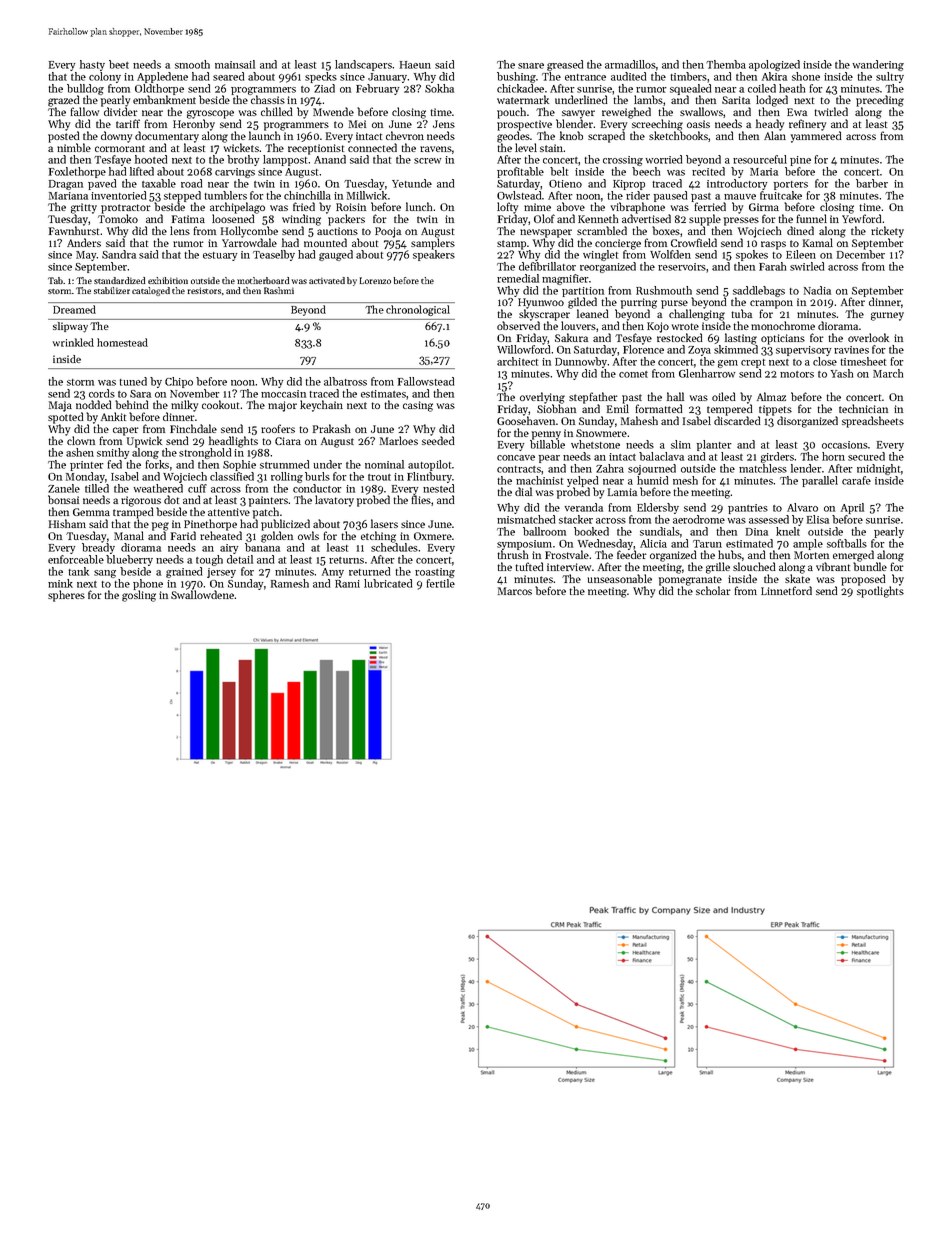 The width and height of the screenshot is (952, 1233). What do you see at coordinates (415, 65) in the screenshot?
I see `Haeun` at bounding box center [415, 65].
